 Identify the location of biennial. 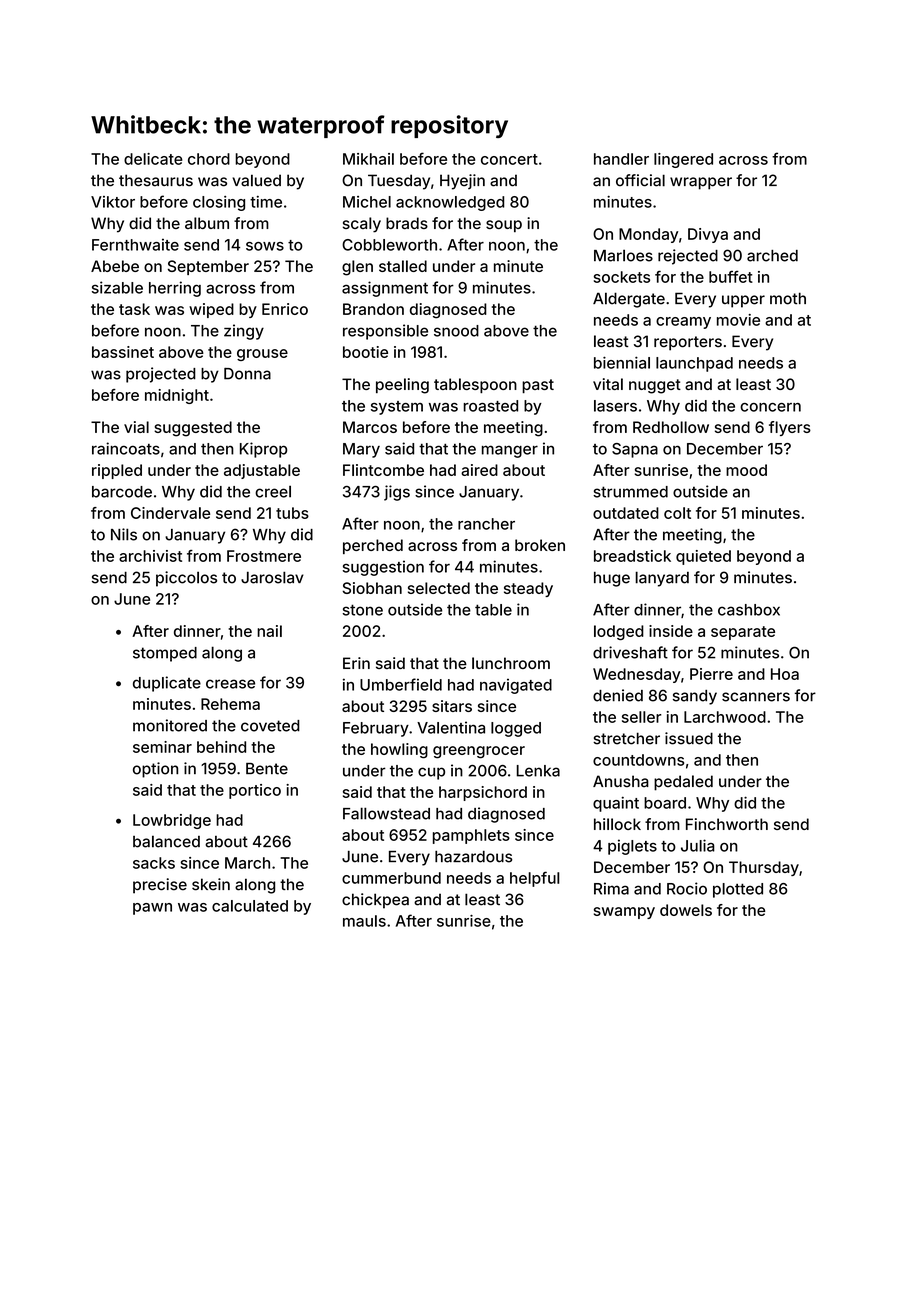
(622, 362).
